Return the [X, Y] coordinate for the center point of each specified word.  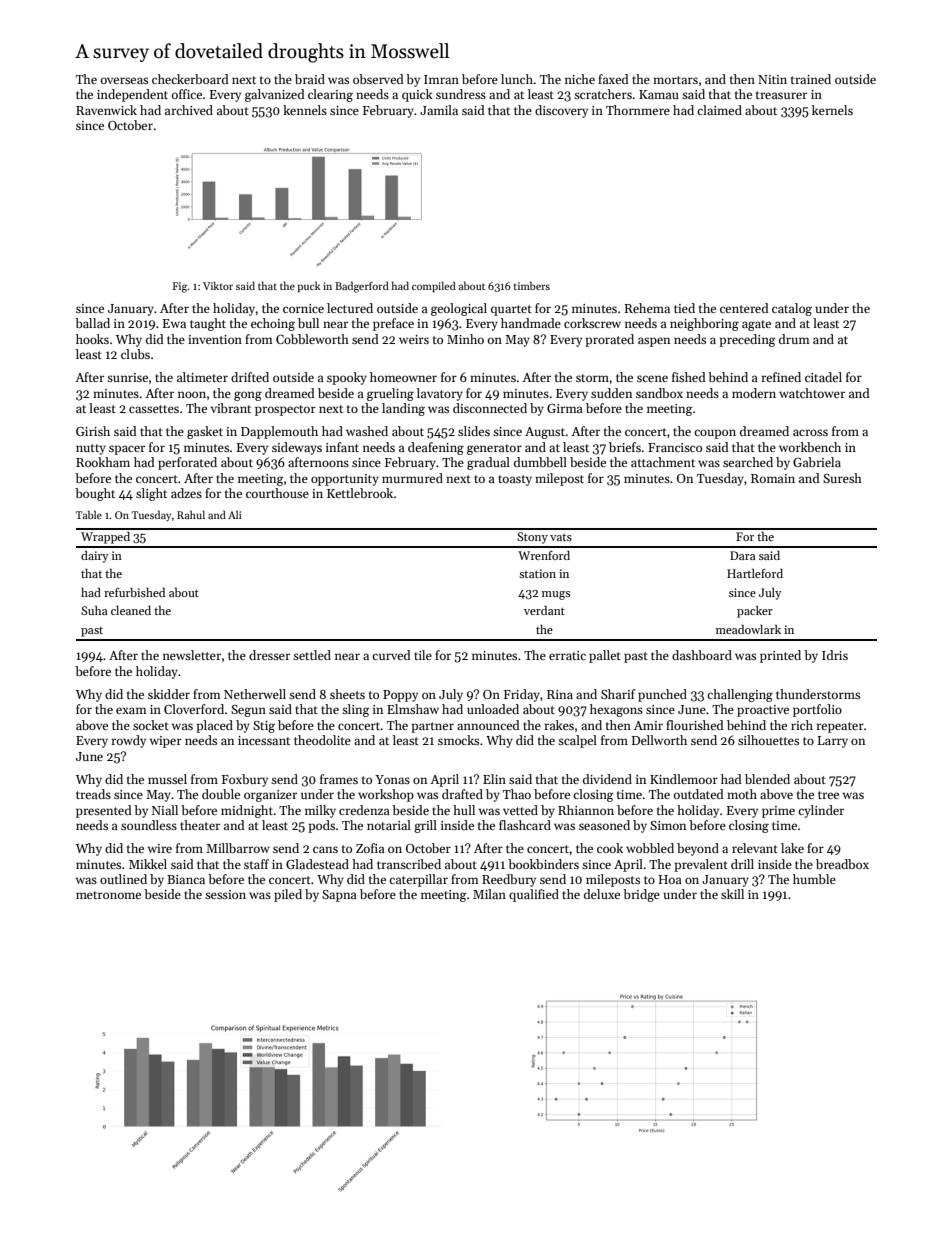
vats [561, 537]
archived [189, 110]
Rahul [191, 514]
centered [744, 308]
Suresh [842, 478]
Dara [743, 555]
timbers [532, 285]
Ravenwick [106, 110]
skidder [169, 694]
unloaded [493, 709]
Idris [835, 655]
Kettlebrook [360, 493]
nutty [91, 449]
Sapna [339, 896]
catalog [792, 309]
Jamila [439, 110]
